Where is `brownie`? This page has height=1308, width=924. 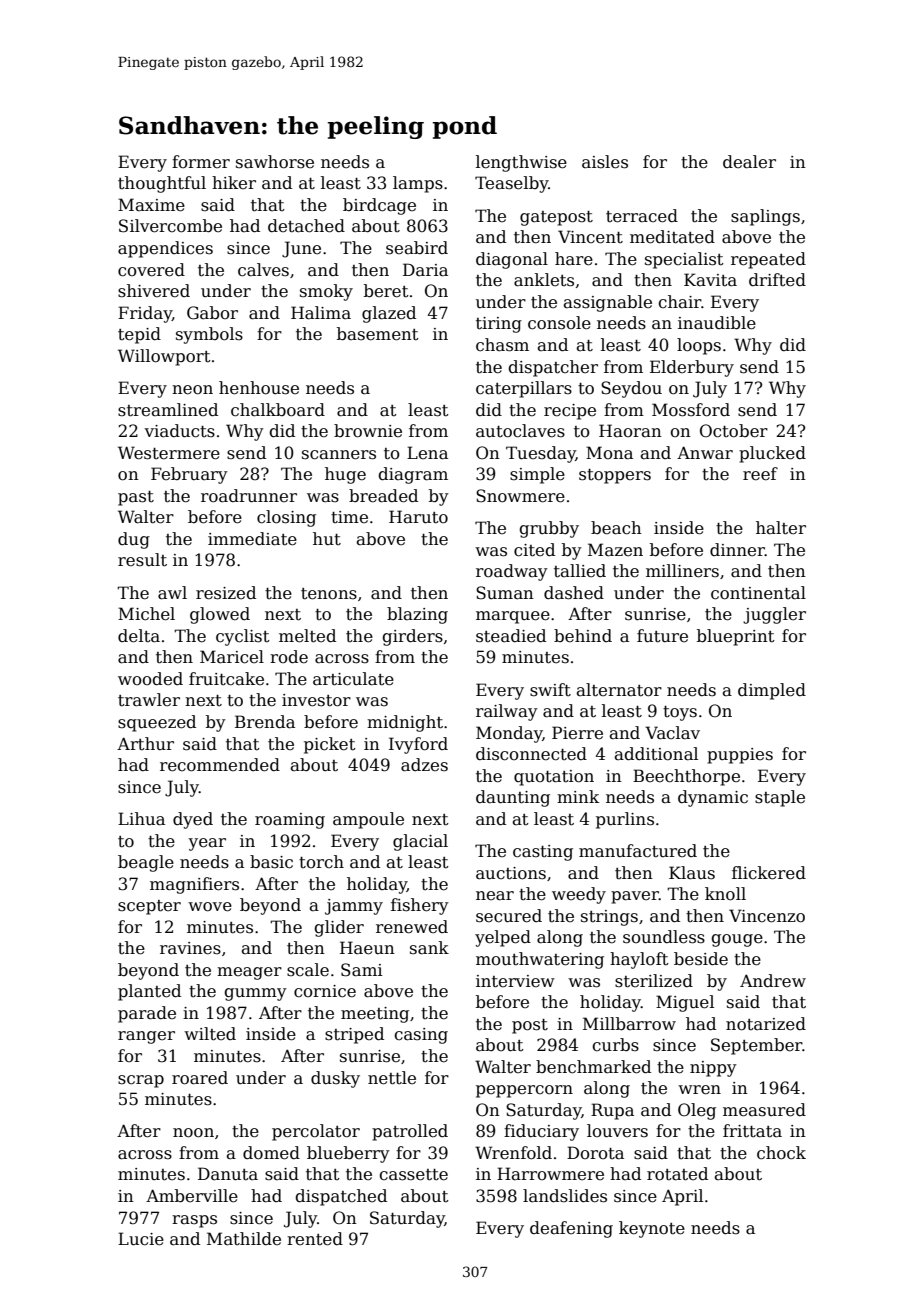
brownie is located at coordinates (368, 431).
